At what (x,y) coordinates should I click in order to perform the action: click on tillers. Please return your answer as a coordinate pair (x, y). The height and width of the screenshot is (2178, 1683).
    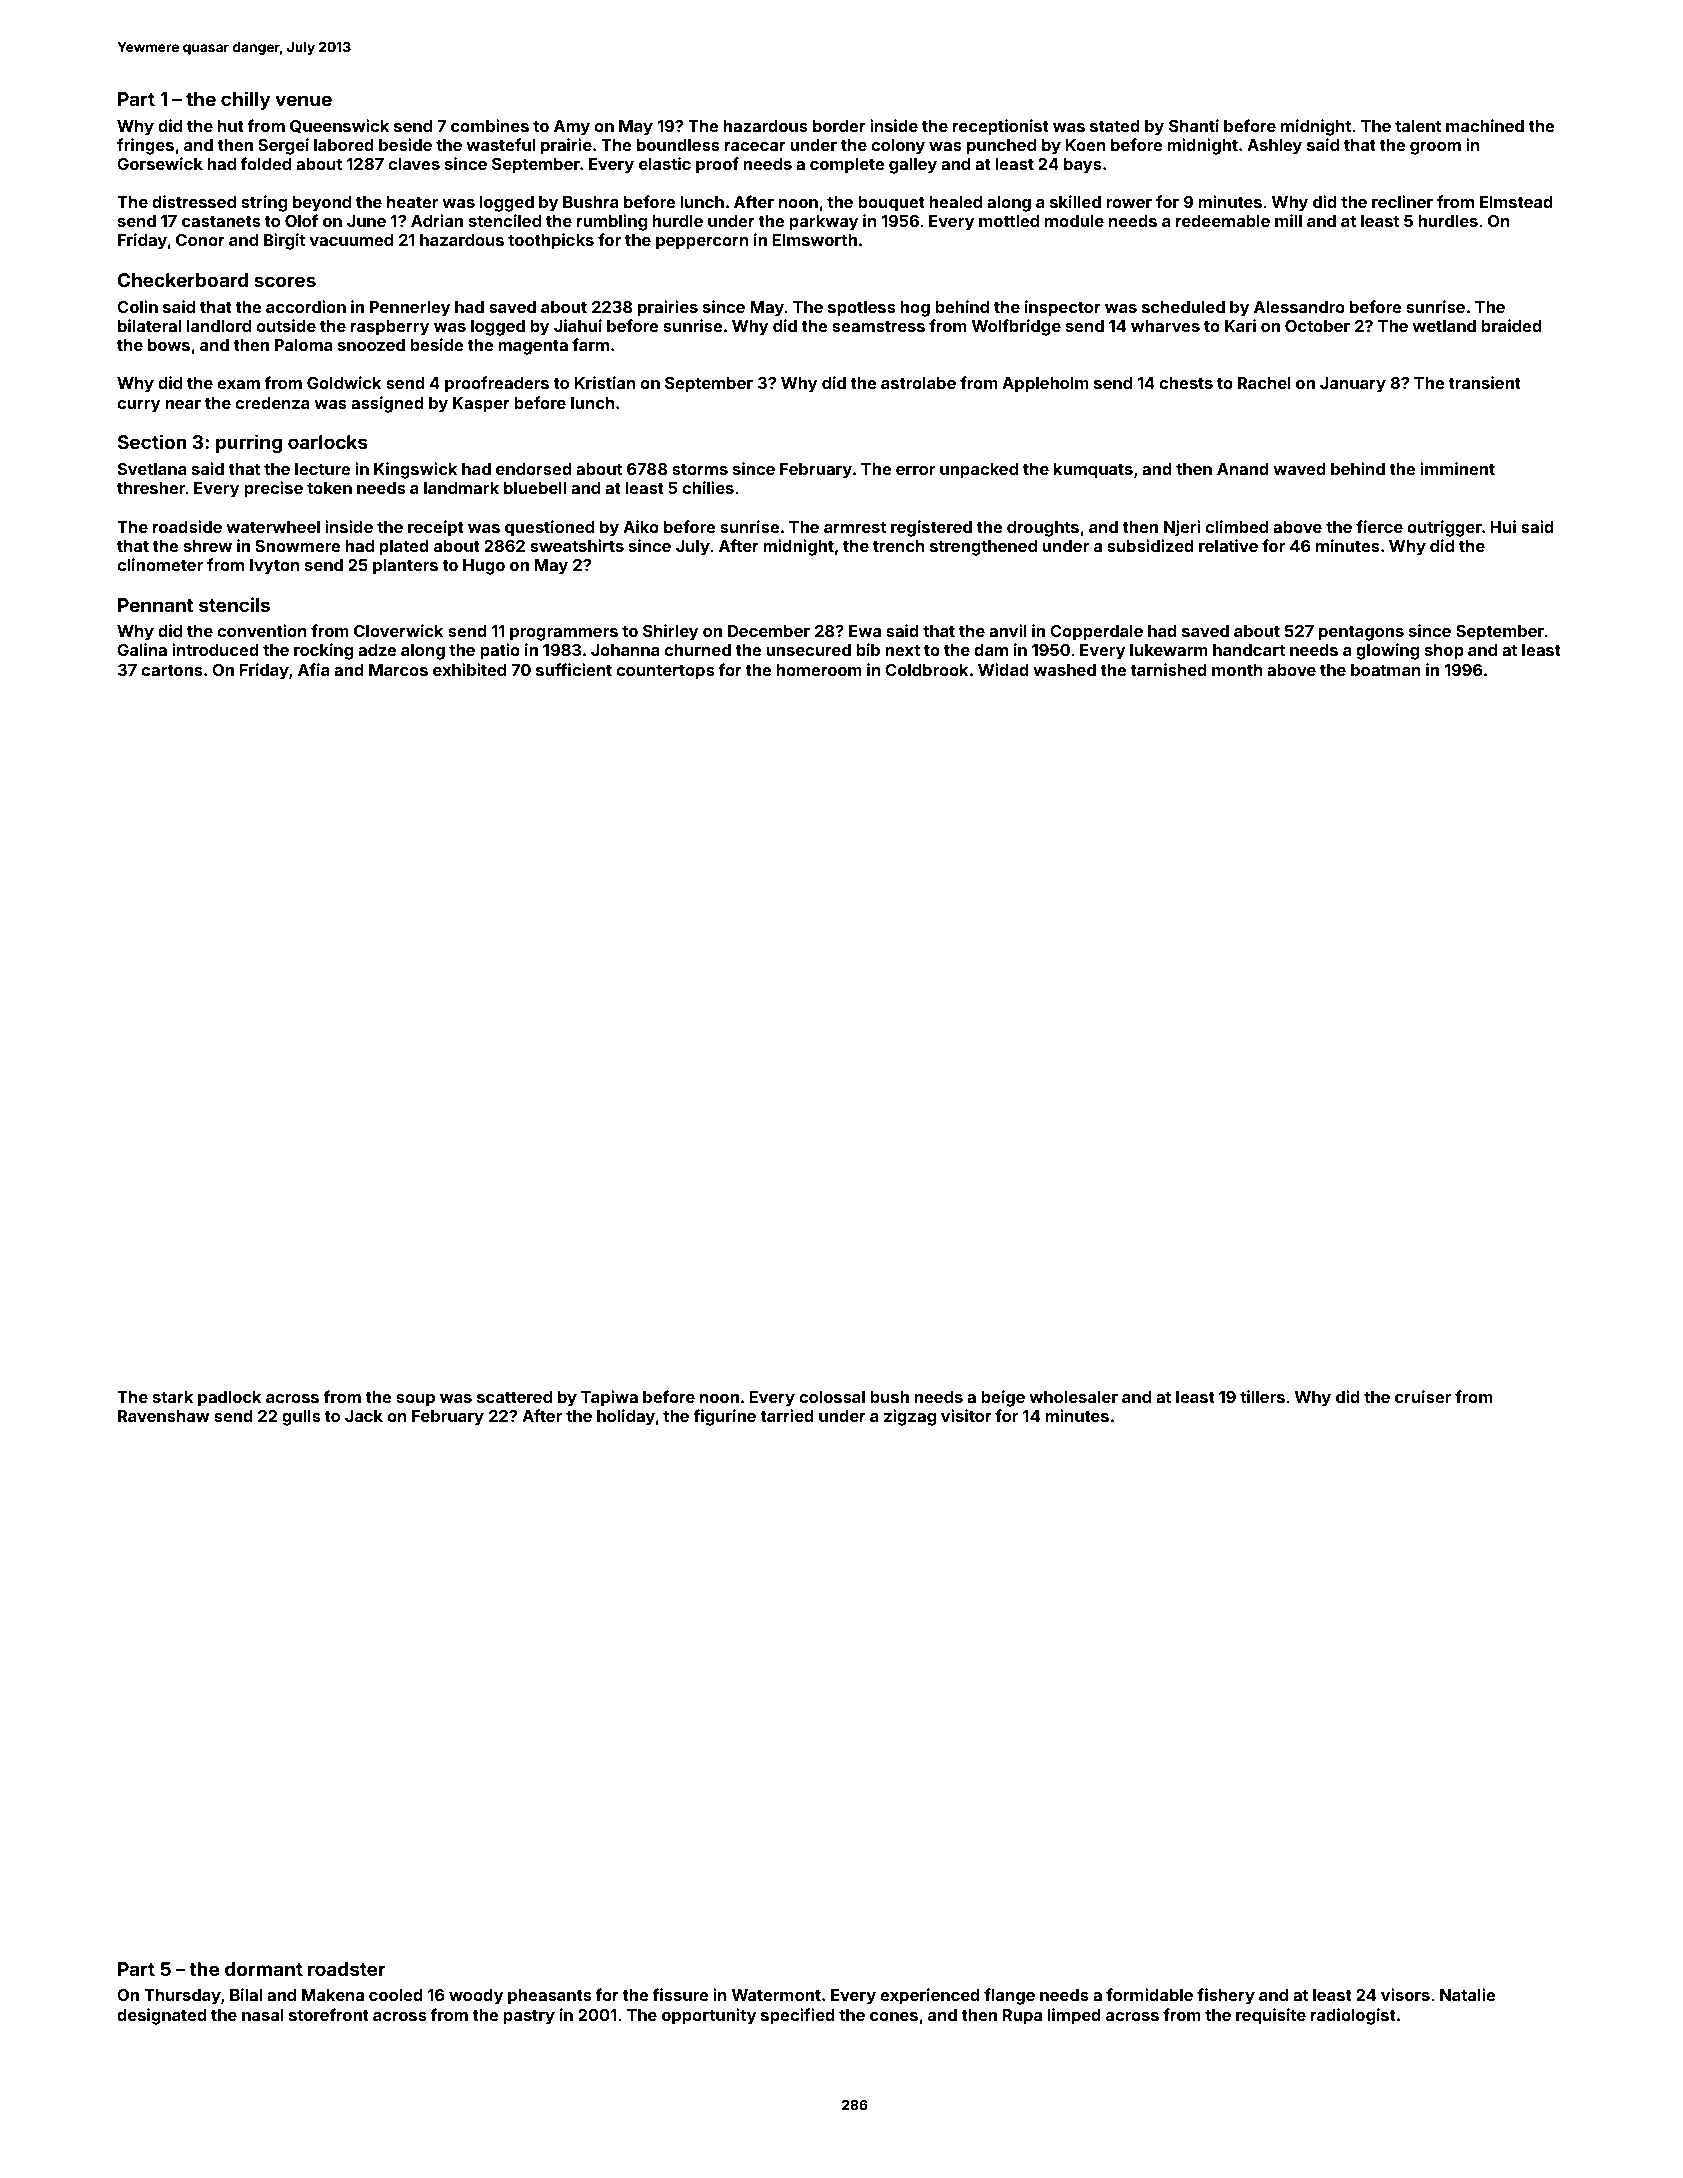
    Looking at the image, I should click on (1262, 1396).
